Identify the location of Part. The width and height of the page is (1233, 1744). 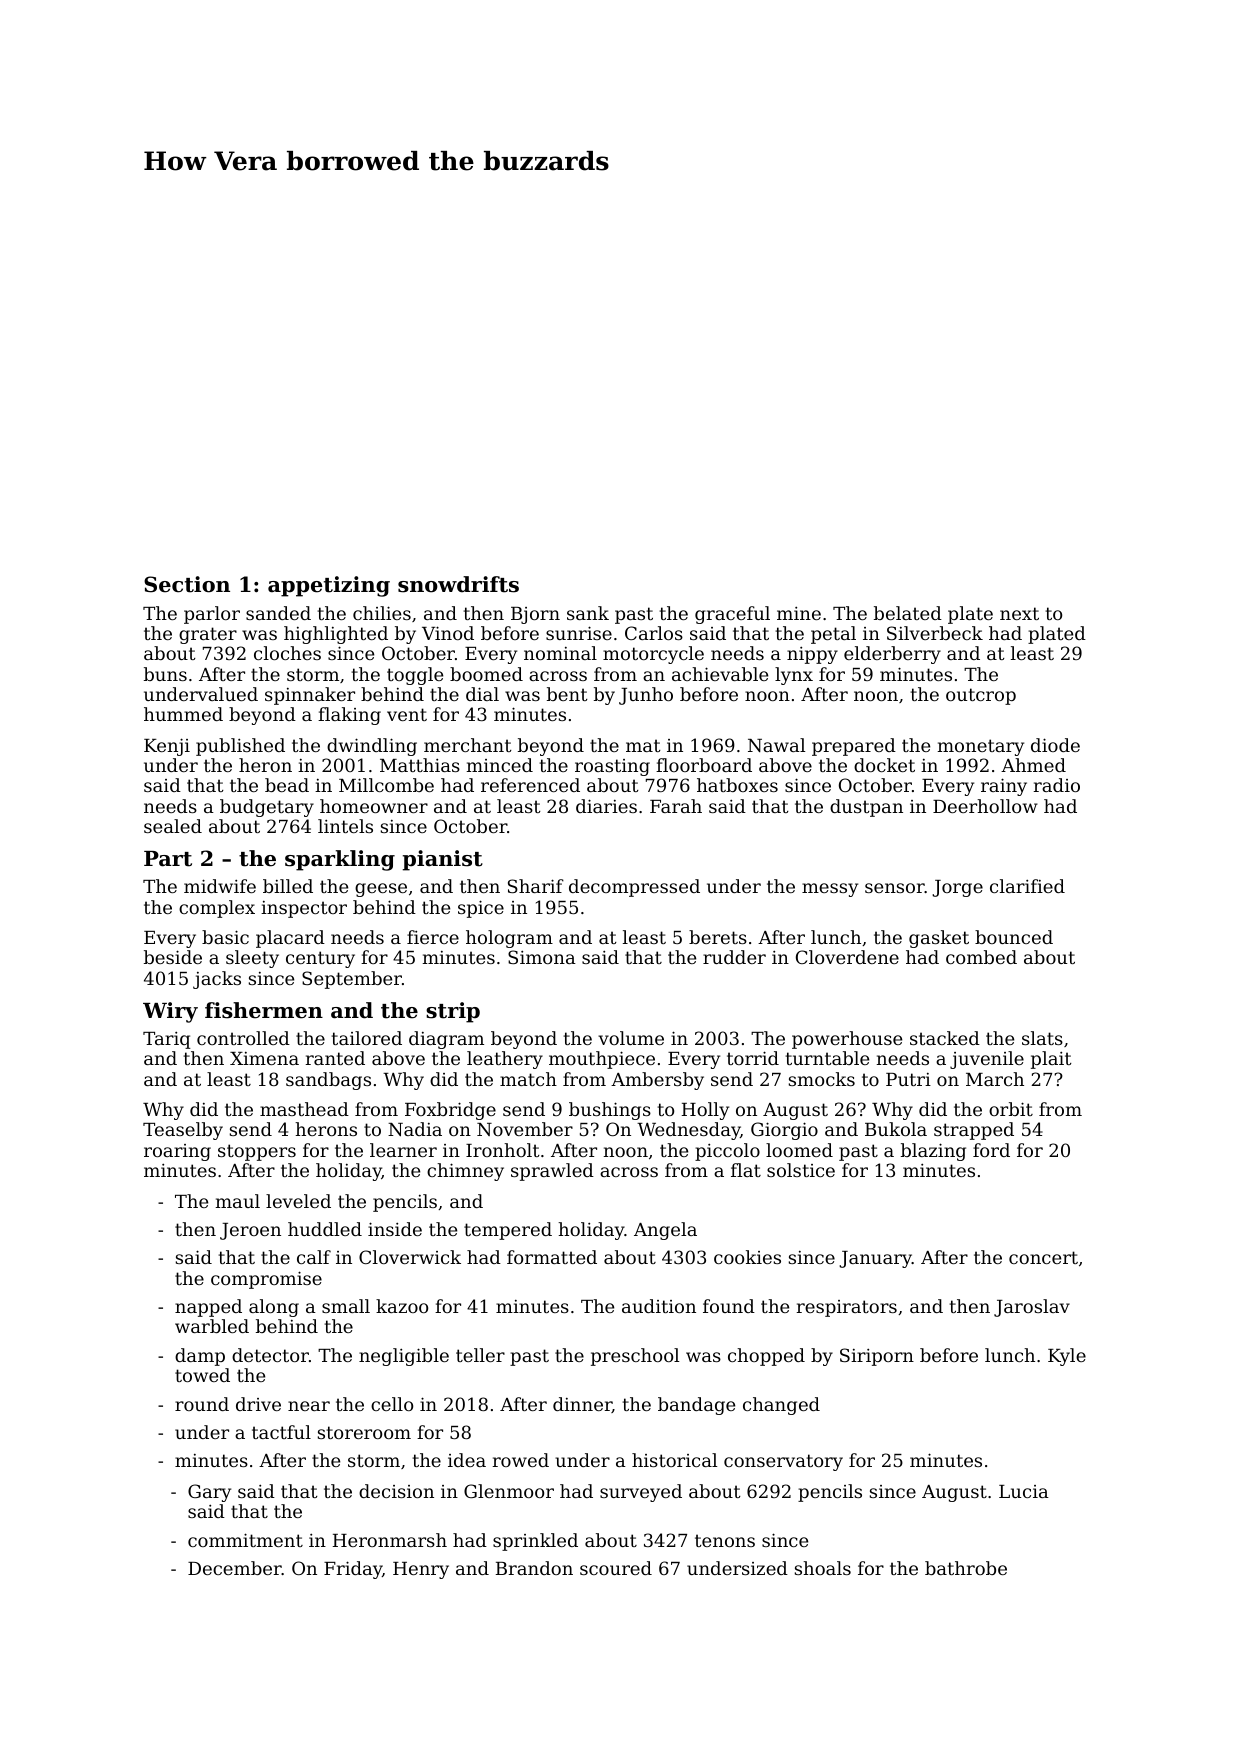
(168, 859).
